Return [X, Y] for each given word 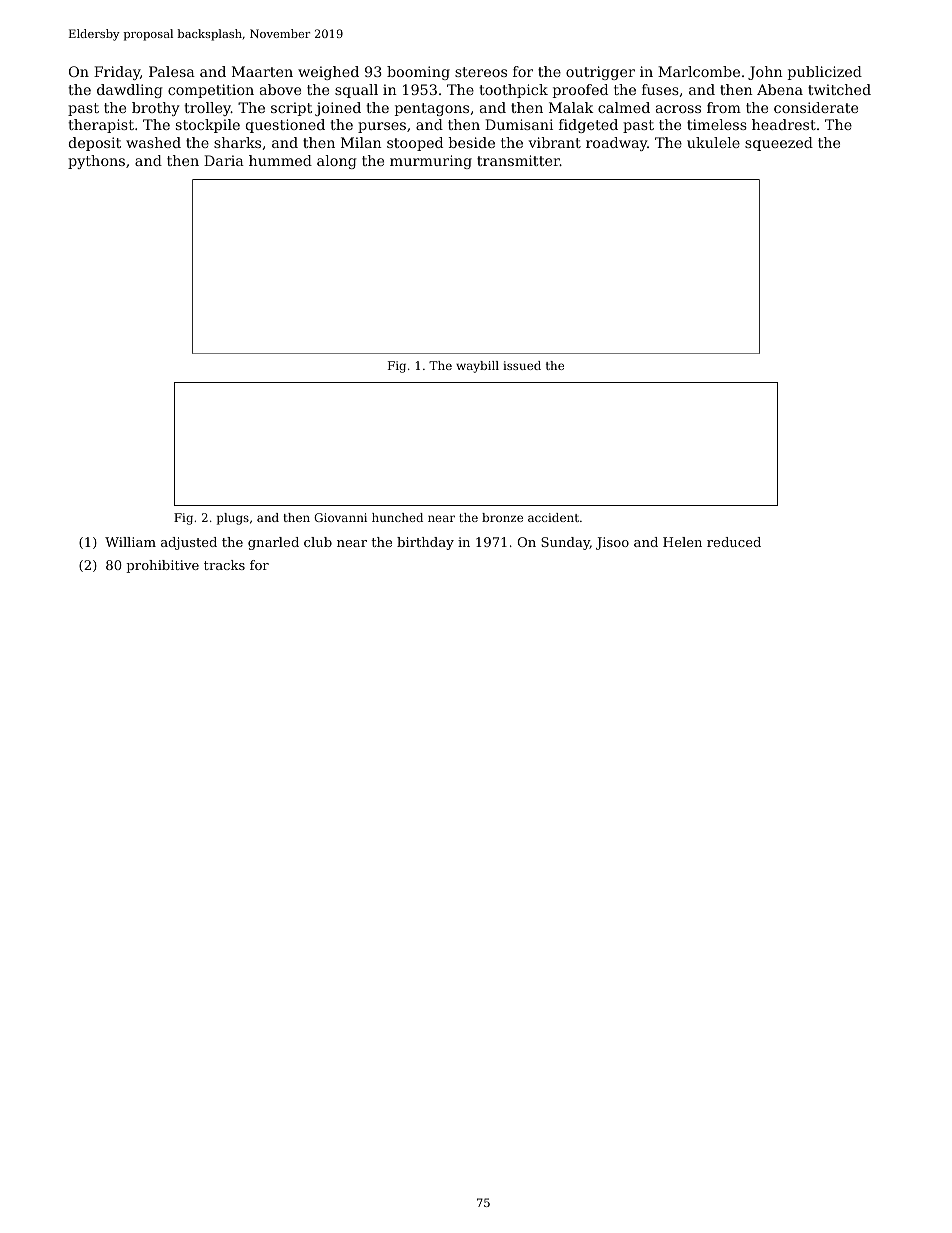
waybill [477, 367]
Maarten [262, 71]
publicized [825, 73]
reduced [734, 542]
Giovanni [340, 517]
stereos [481, 72]
